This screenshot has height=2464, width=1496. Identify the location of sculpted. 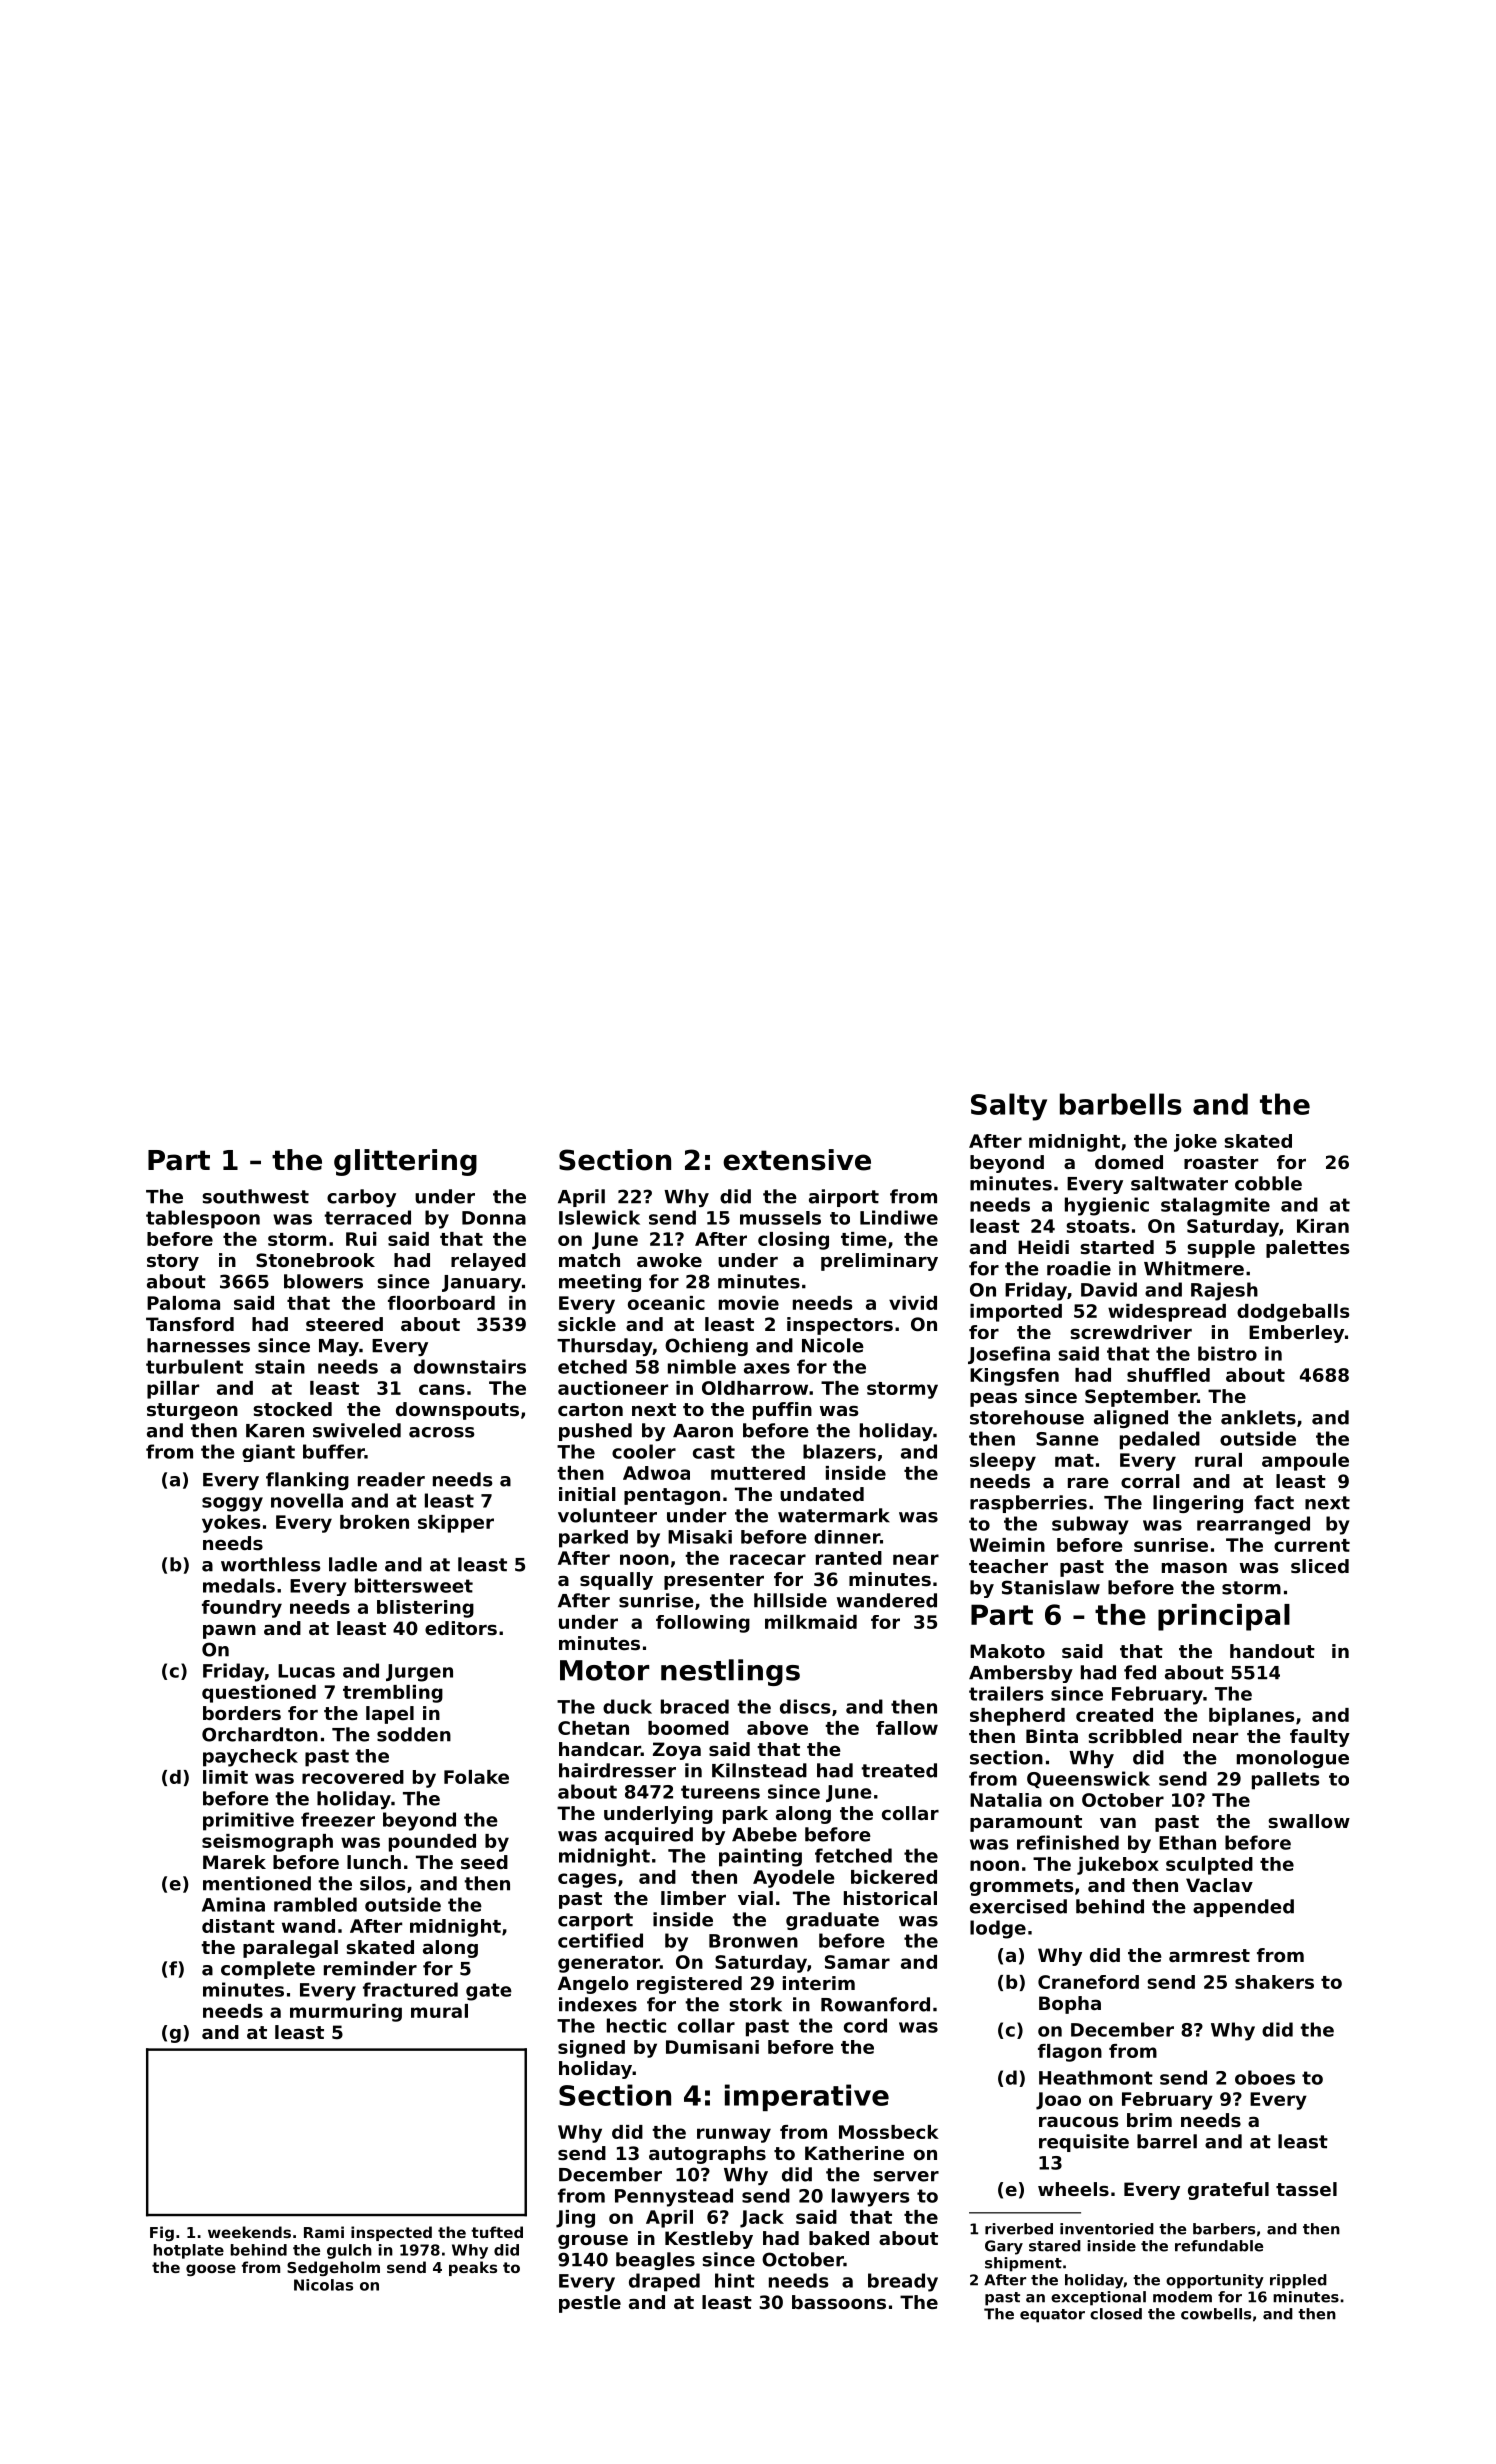
(1209, 1866).
